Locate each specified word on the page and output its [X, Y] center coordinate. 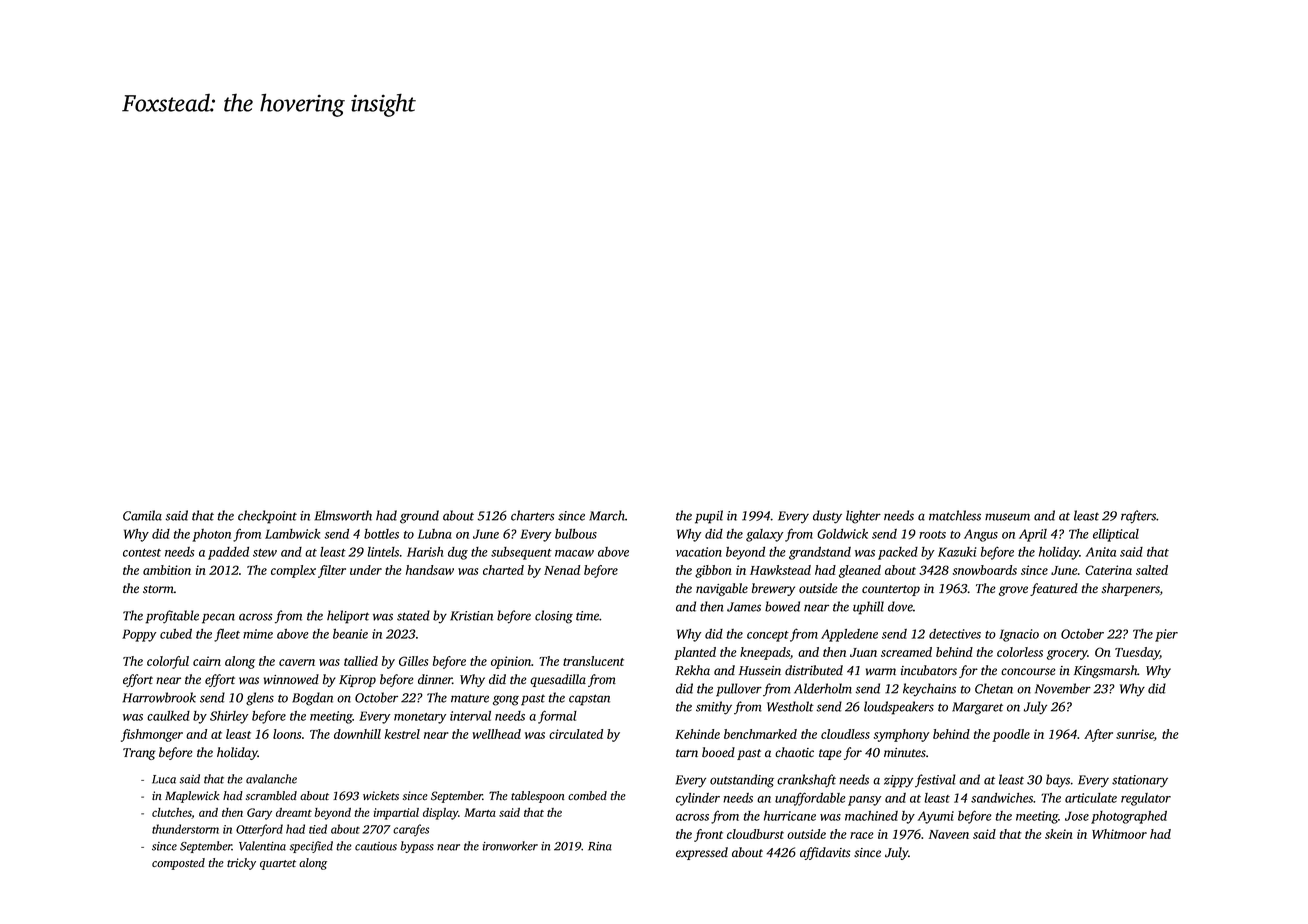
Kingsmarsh [1106, 671]
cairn [207, 661]
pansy [864, 801]
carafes [411, 830]
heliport [348, 617]
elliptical [1116, 535]
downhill [357, 734]
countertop [891, 590]
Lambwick [292, 534]
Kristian [471, 616]
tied [318, 829]
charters [532, 515]
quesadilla [558, 680]
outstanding [742, 781]
